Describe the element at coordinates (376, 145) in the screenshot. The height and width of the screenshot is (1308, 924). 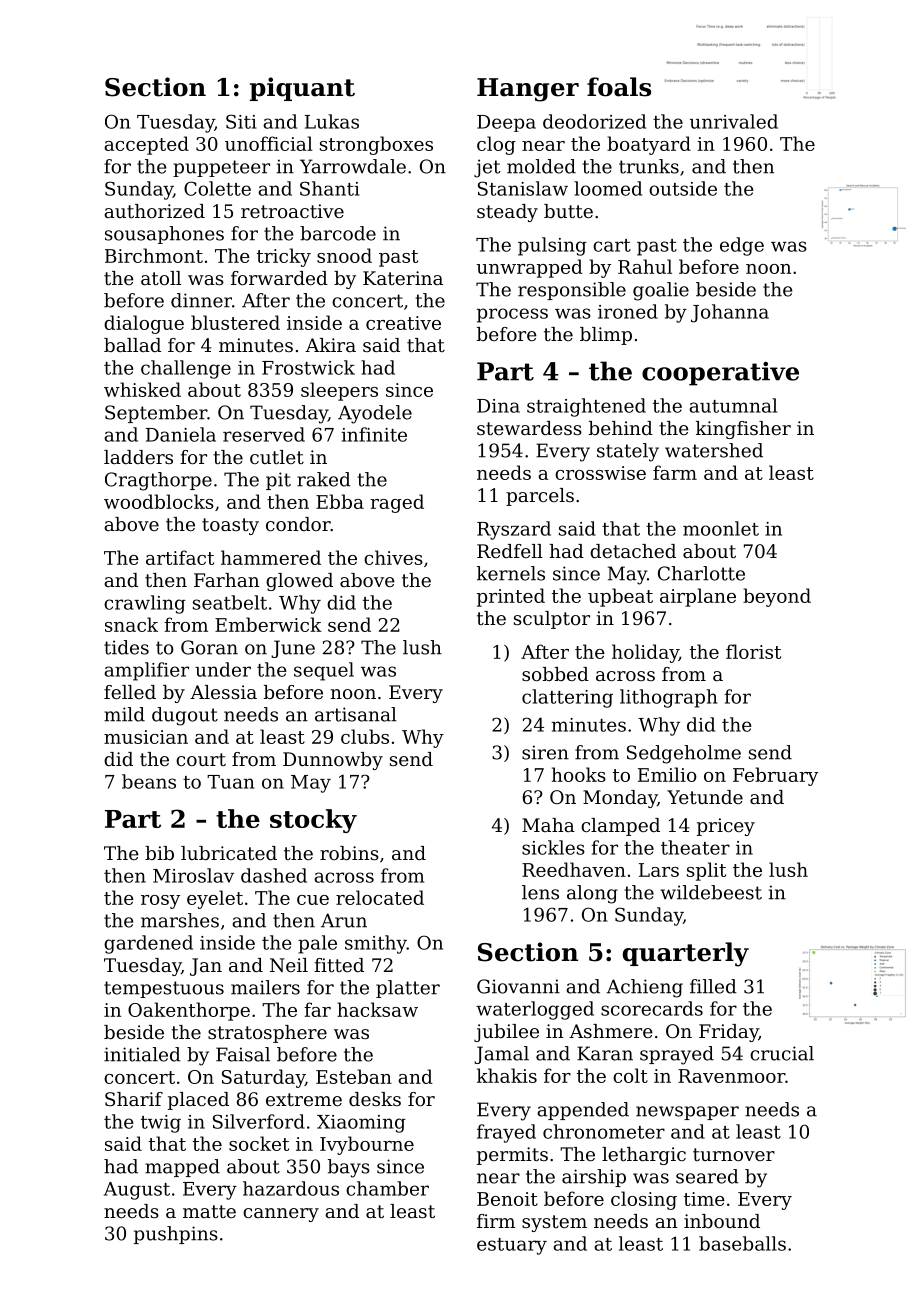
I see `strongboxes` at that location.
